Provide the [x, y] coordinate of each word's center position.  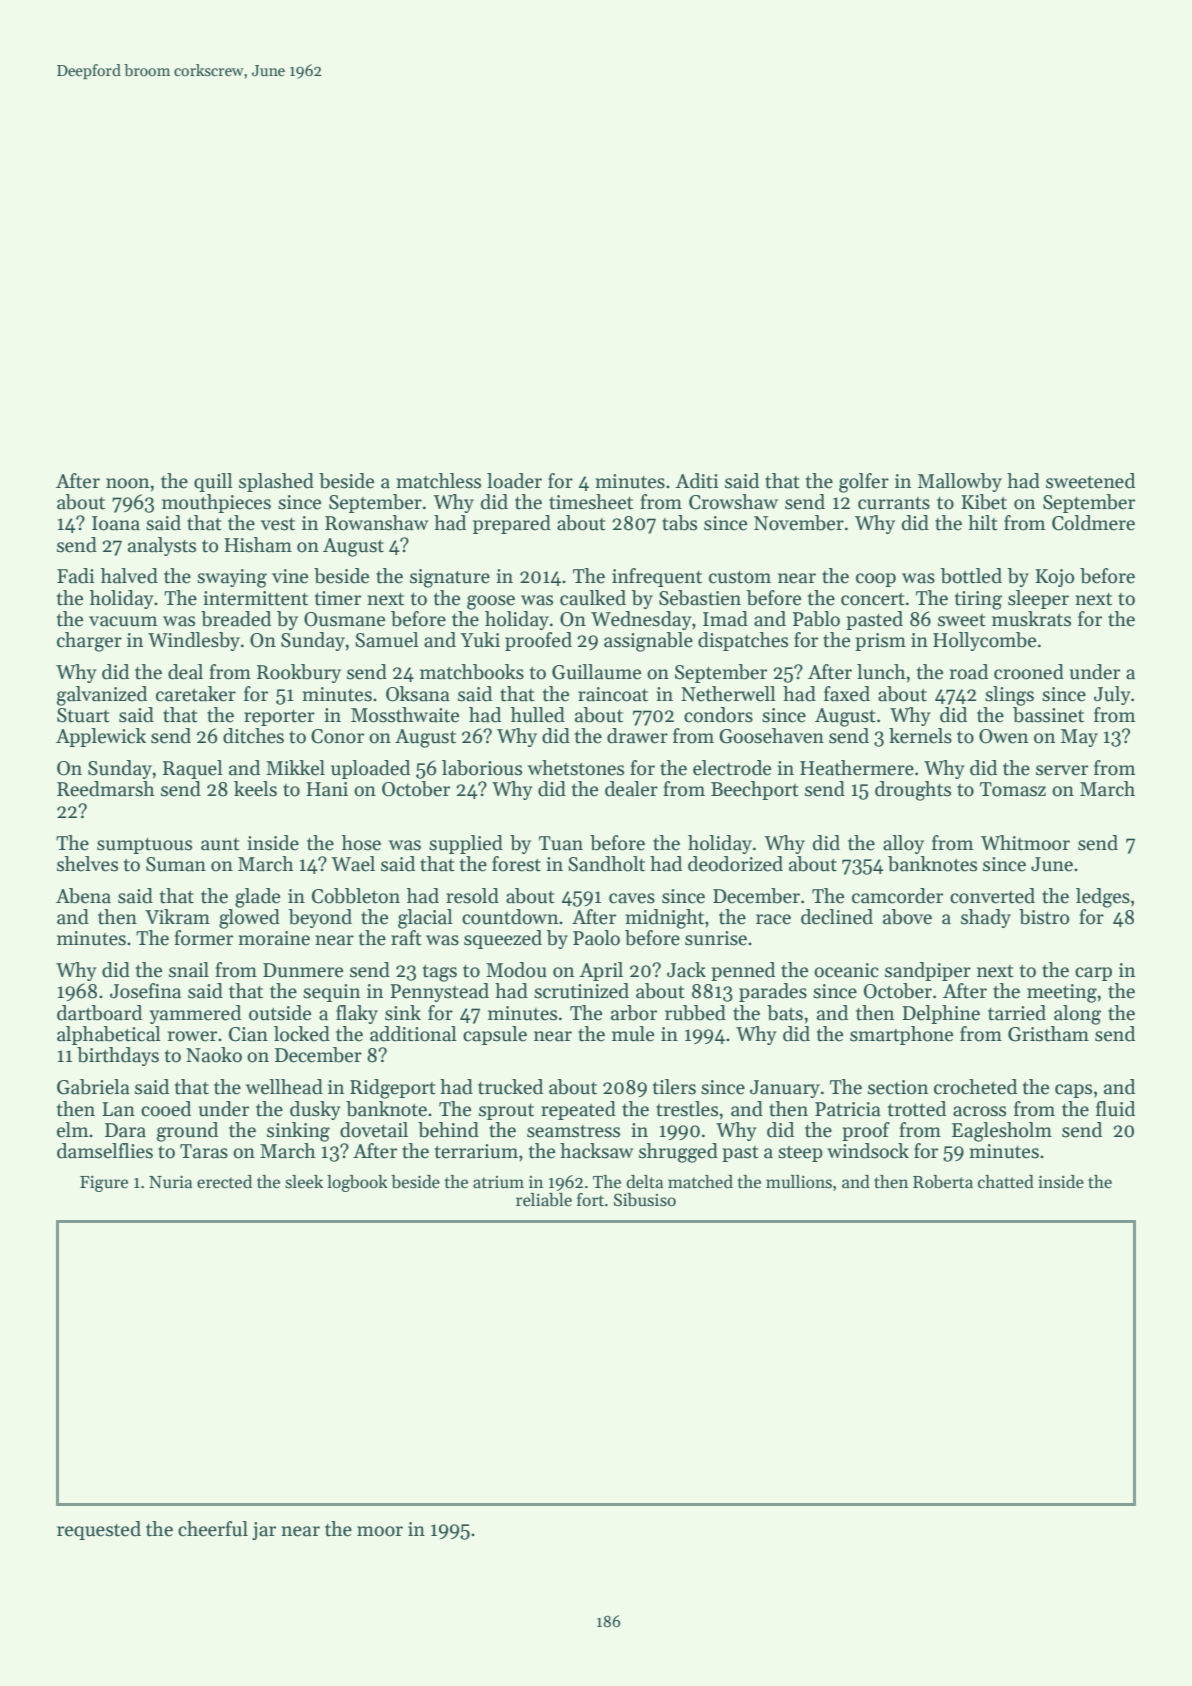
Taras [204, 1151]
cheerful [213, 1529]
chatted [1006, 1182]
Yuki [480, 640]
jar [264, 1531]
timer [338, 598]
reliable [544, 1200]
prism [880, 642]
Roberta [943, 1182]
